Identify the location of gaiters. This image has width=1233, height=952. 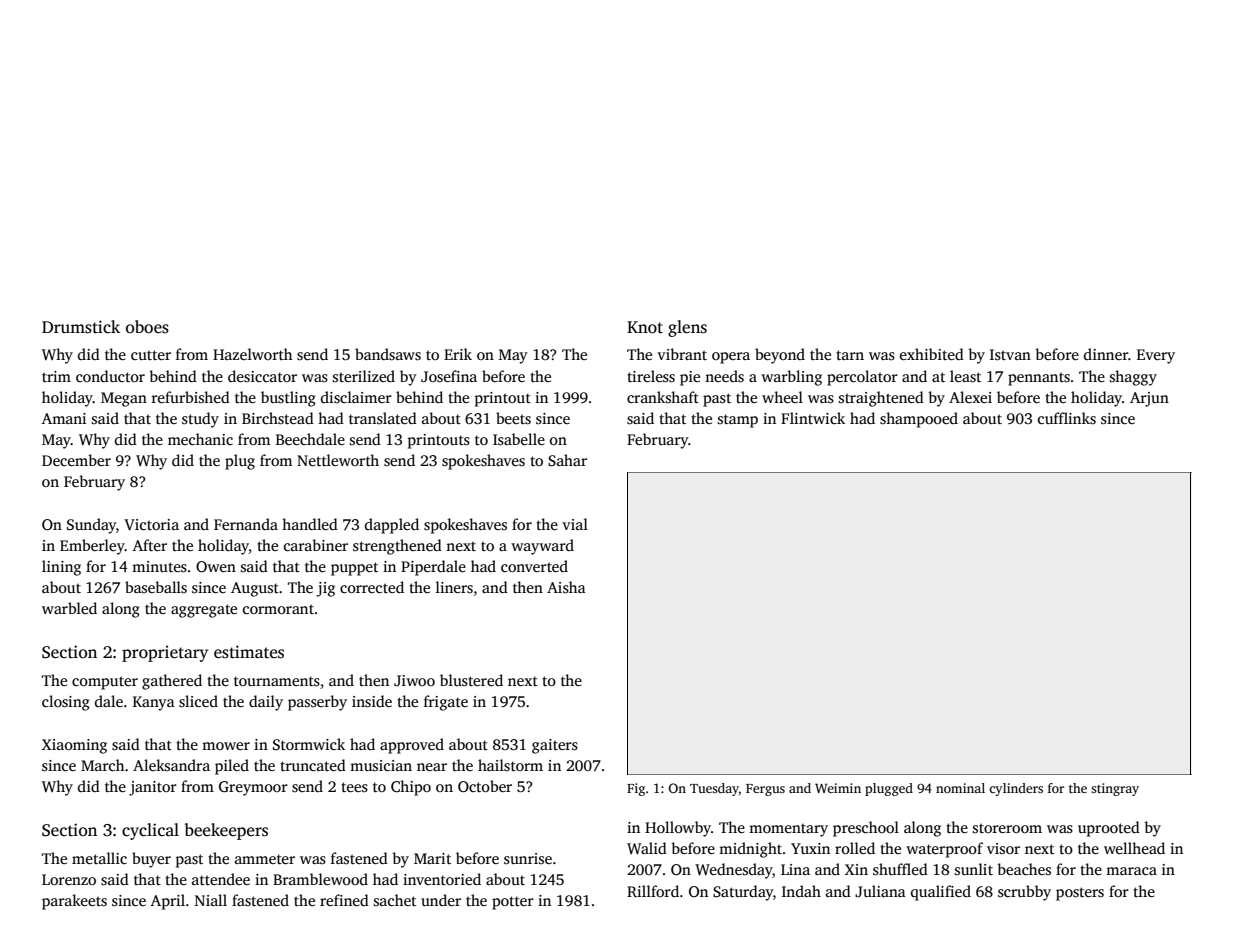
(555, 746).
